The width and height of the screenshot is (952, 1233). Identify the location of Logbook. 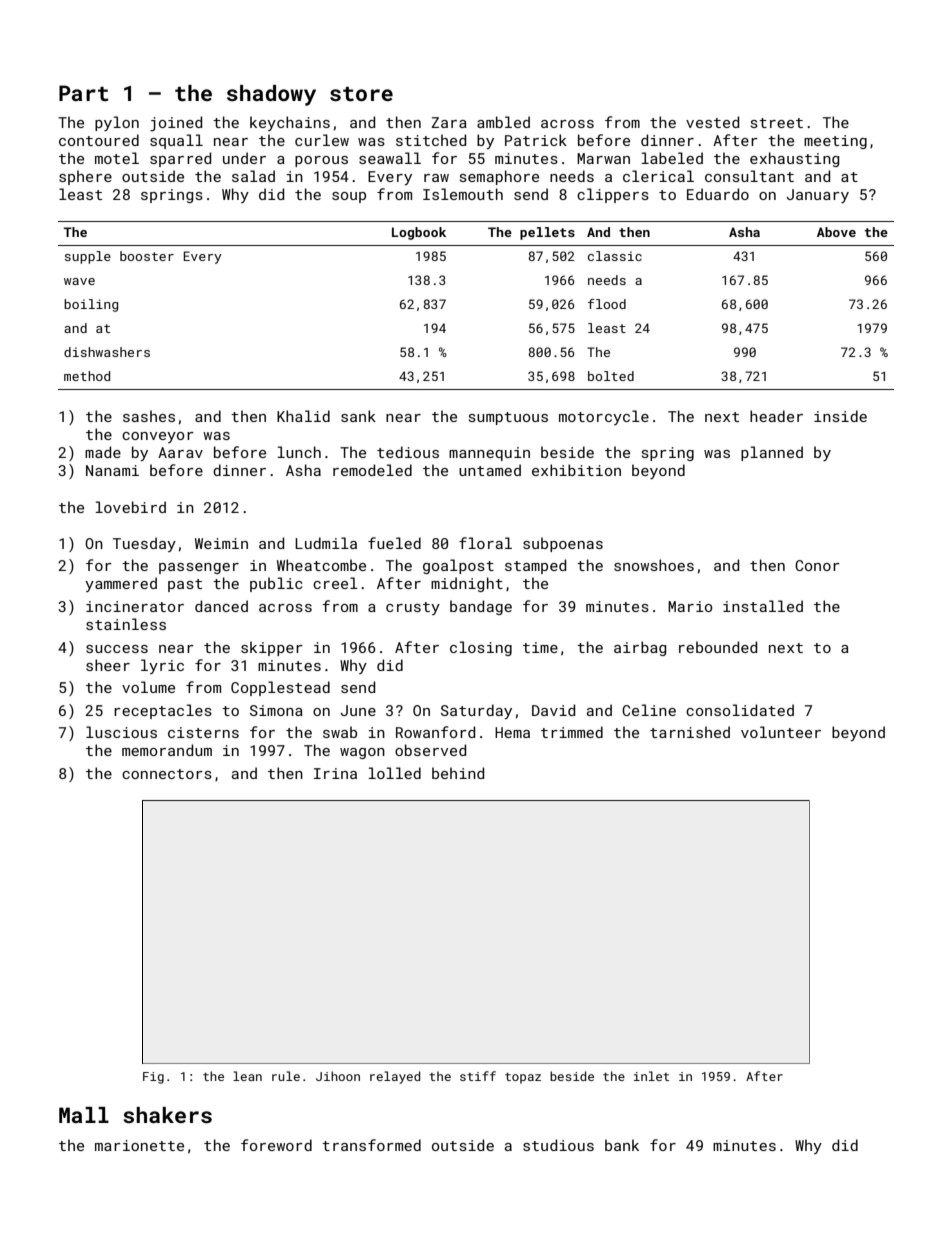
(419, 233).
